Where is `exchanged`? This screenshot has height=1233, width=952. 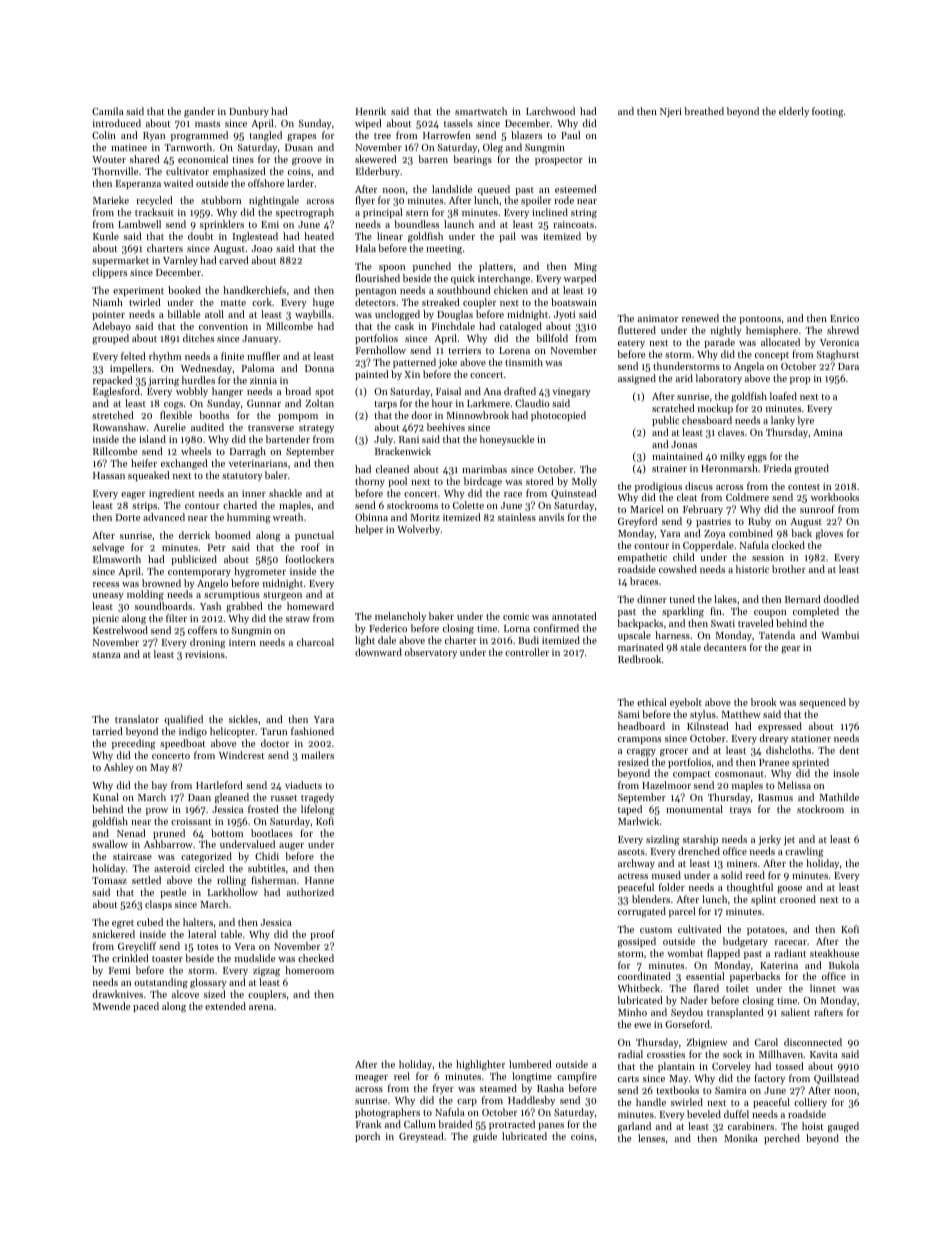
exchanged is located at coordinates (184, 464).
